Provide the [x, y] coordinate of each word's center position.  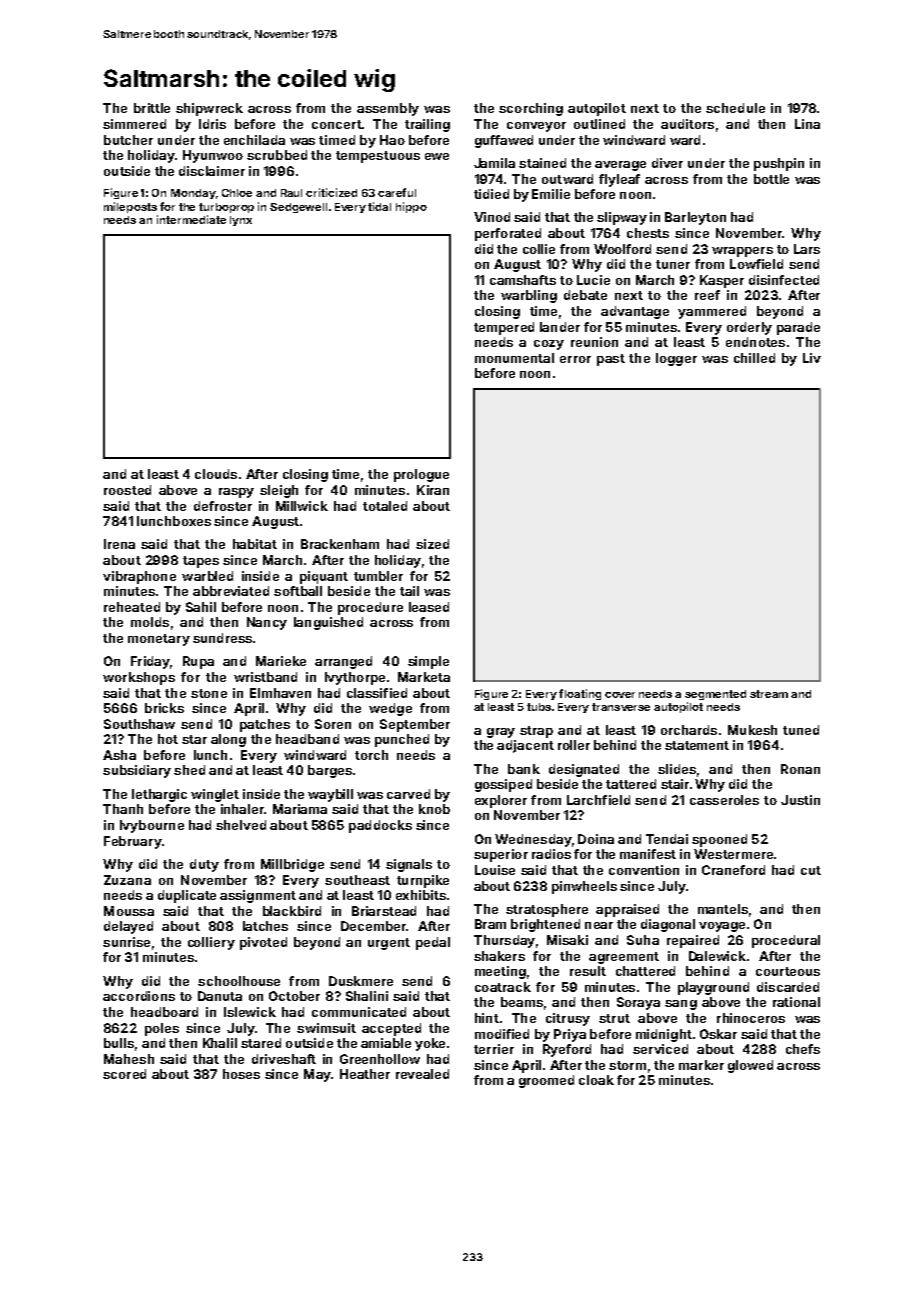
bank [524, 769]
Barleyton [695, 218]
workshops [139, 678]
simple [428, 662]
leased [429, 607]
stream [769, 694]
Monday [193, 194]
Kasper [722, 281]
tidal [379, 206]
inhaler [242, 809]
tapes [201, 562]
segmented [715, 695]
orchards [689, 730]
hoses [241, 1074]
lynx [241, 221]
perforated [508, 234]
